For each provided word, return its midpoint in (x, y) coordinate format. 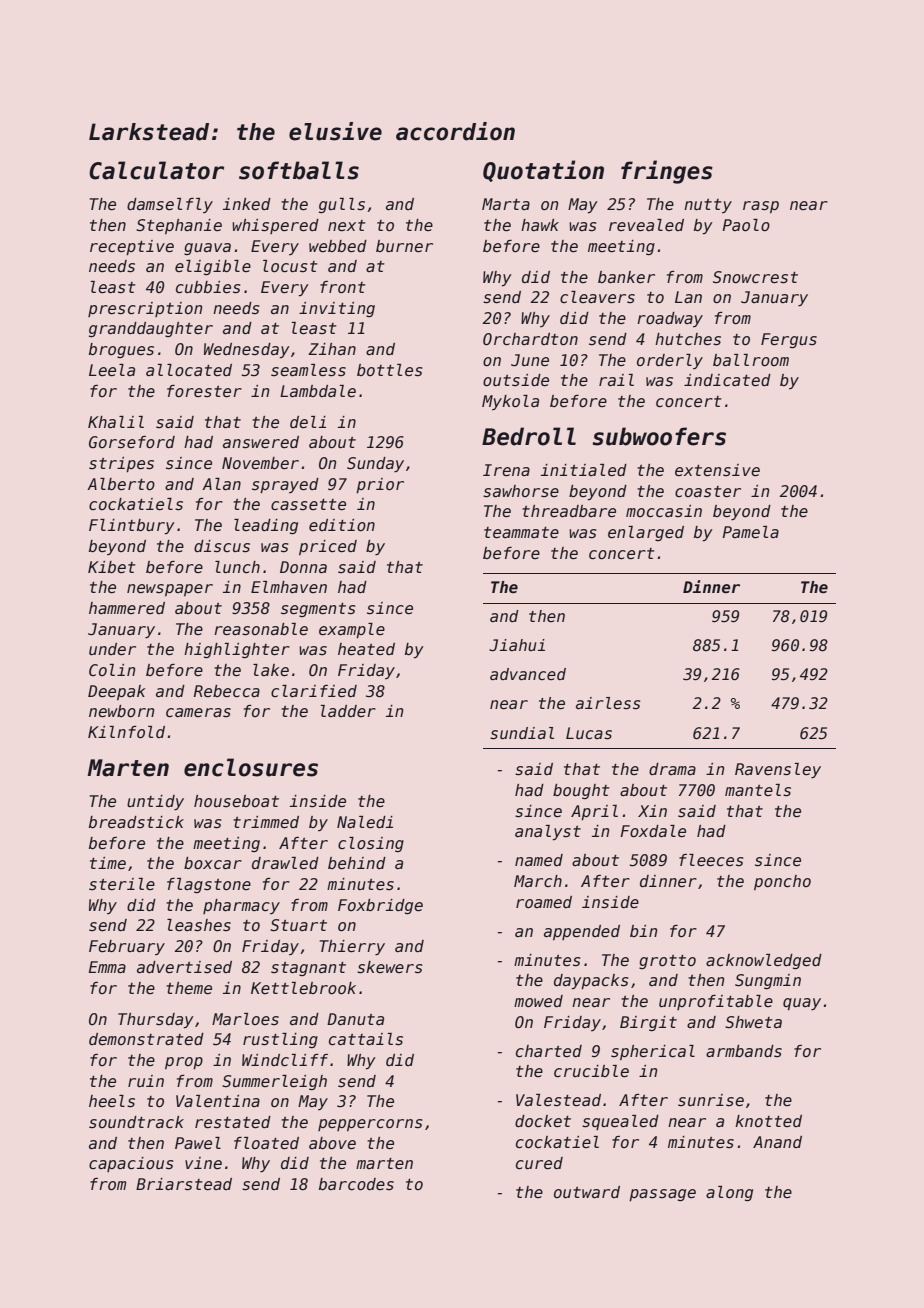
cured (539, 1163)
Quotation (543, 171)
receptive (132, 247)
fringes (667, 172)
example (352, 630)
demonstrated (146, 1039)
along (729, 1193)
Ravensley (778, 771)
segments (318, 610)
